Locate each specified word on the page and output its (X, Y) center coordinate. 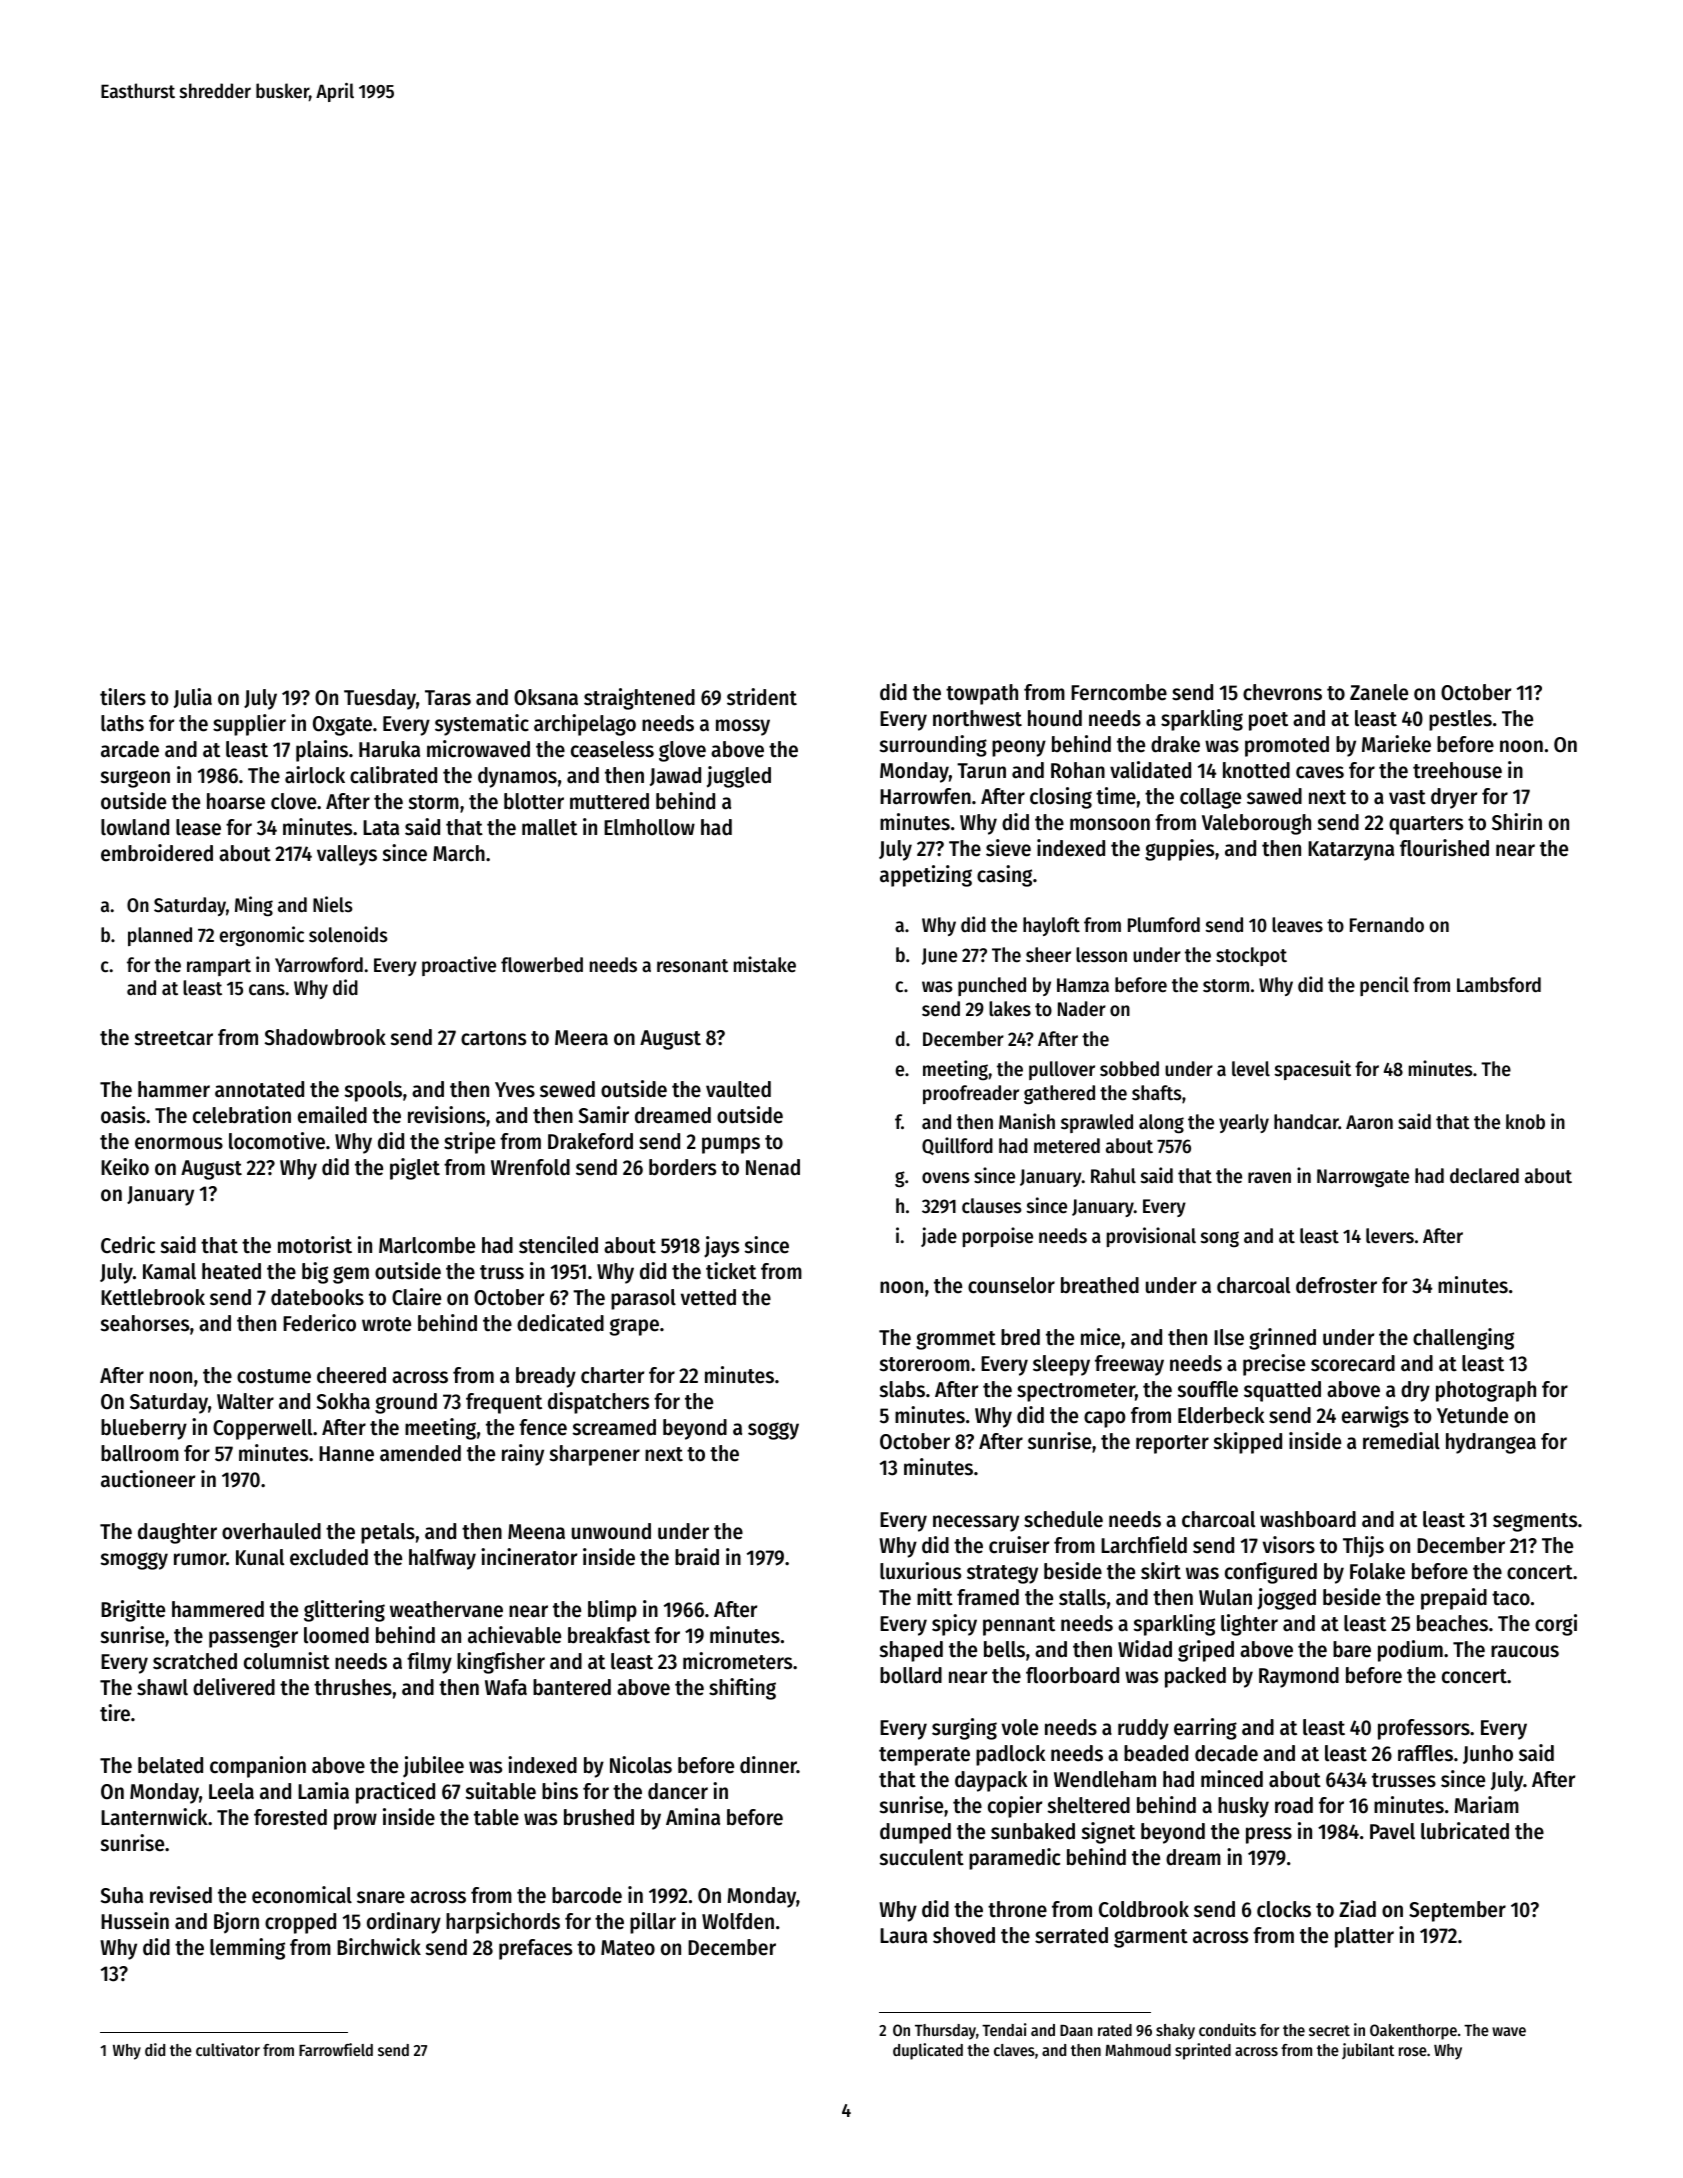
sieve (1008, 848)
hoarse (236, 801)
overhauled (271, 1531)
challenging (1463, 1339)
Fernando (1387, 925)
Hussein (135, 1921)
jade (939, 1237)
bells (1004, 1649)
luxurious (920, 1571)
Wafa (506, 1687)
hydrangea (1491, 1443)
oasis (123, 1115)
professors (1424, 1729)
